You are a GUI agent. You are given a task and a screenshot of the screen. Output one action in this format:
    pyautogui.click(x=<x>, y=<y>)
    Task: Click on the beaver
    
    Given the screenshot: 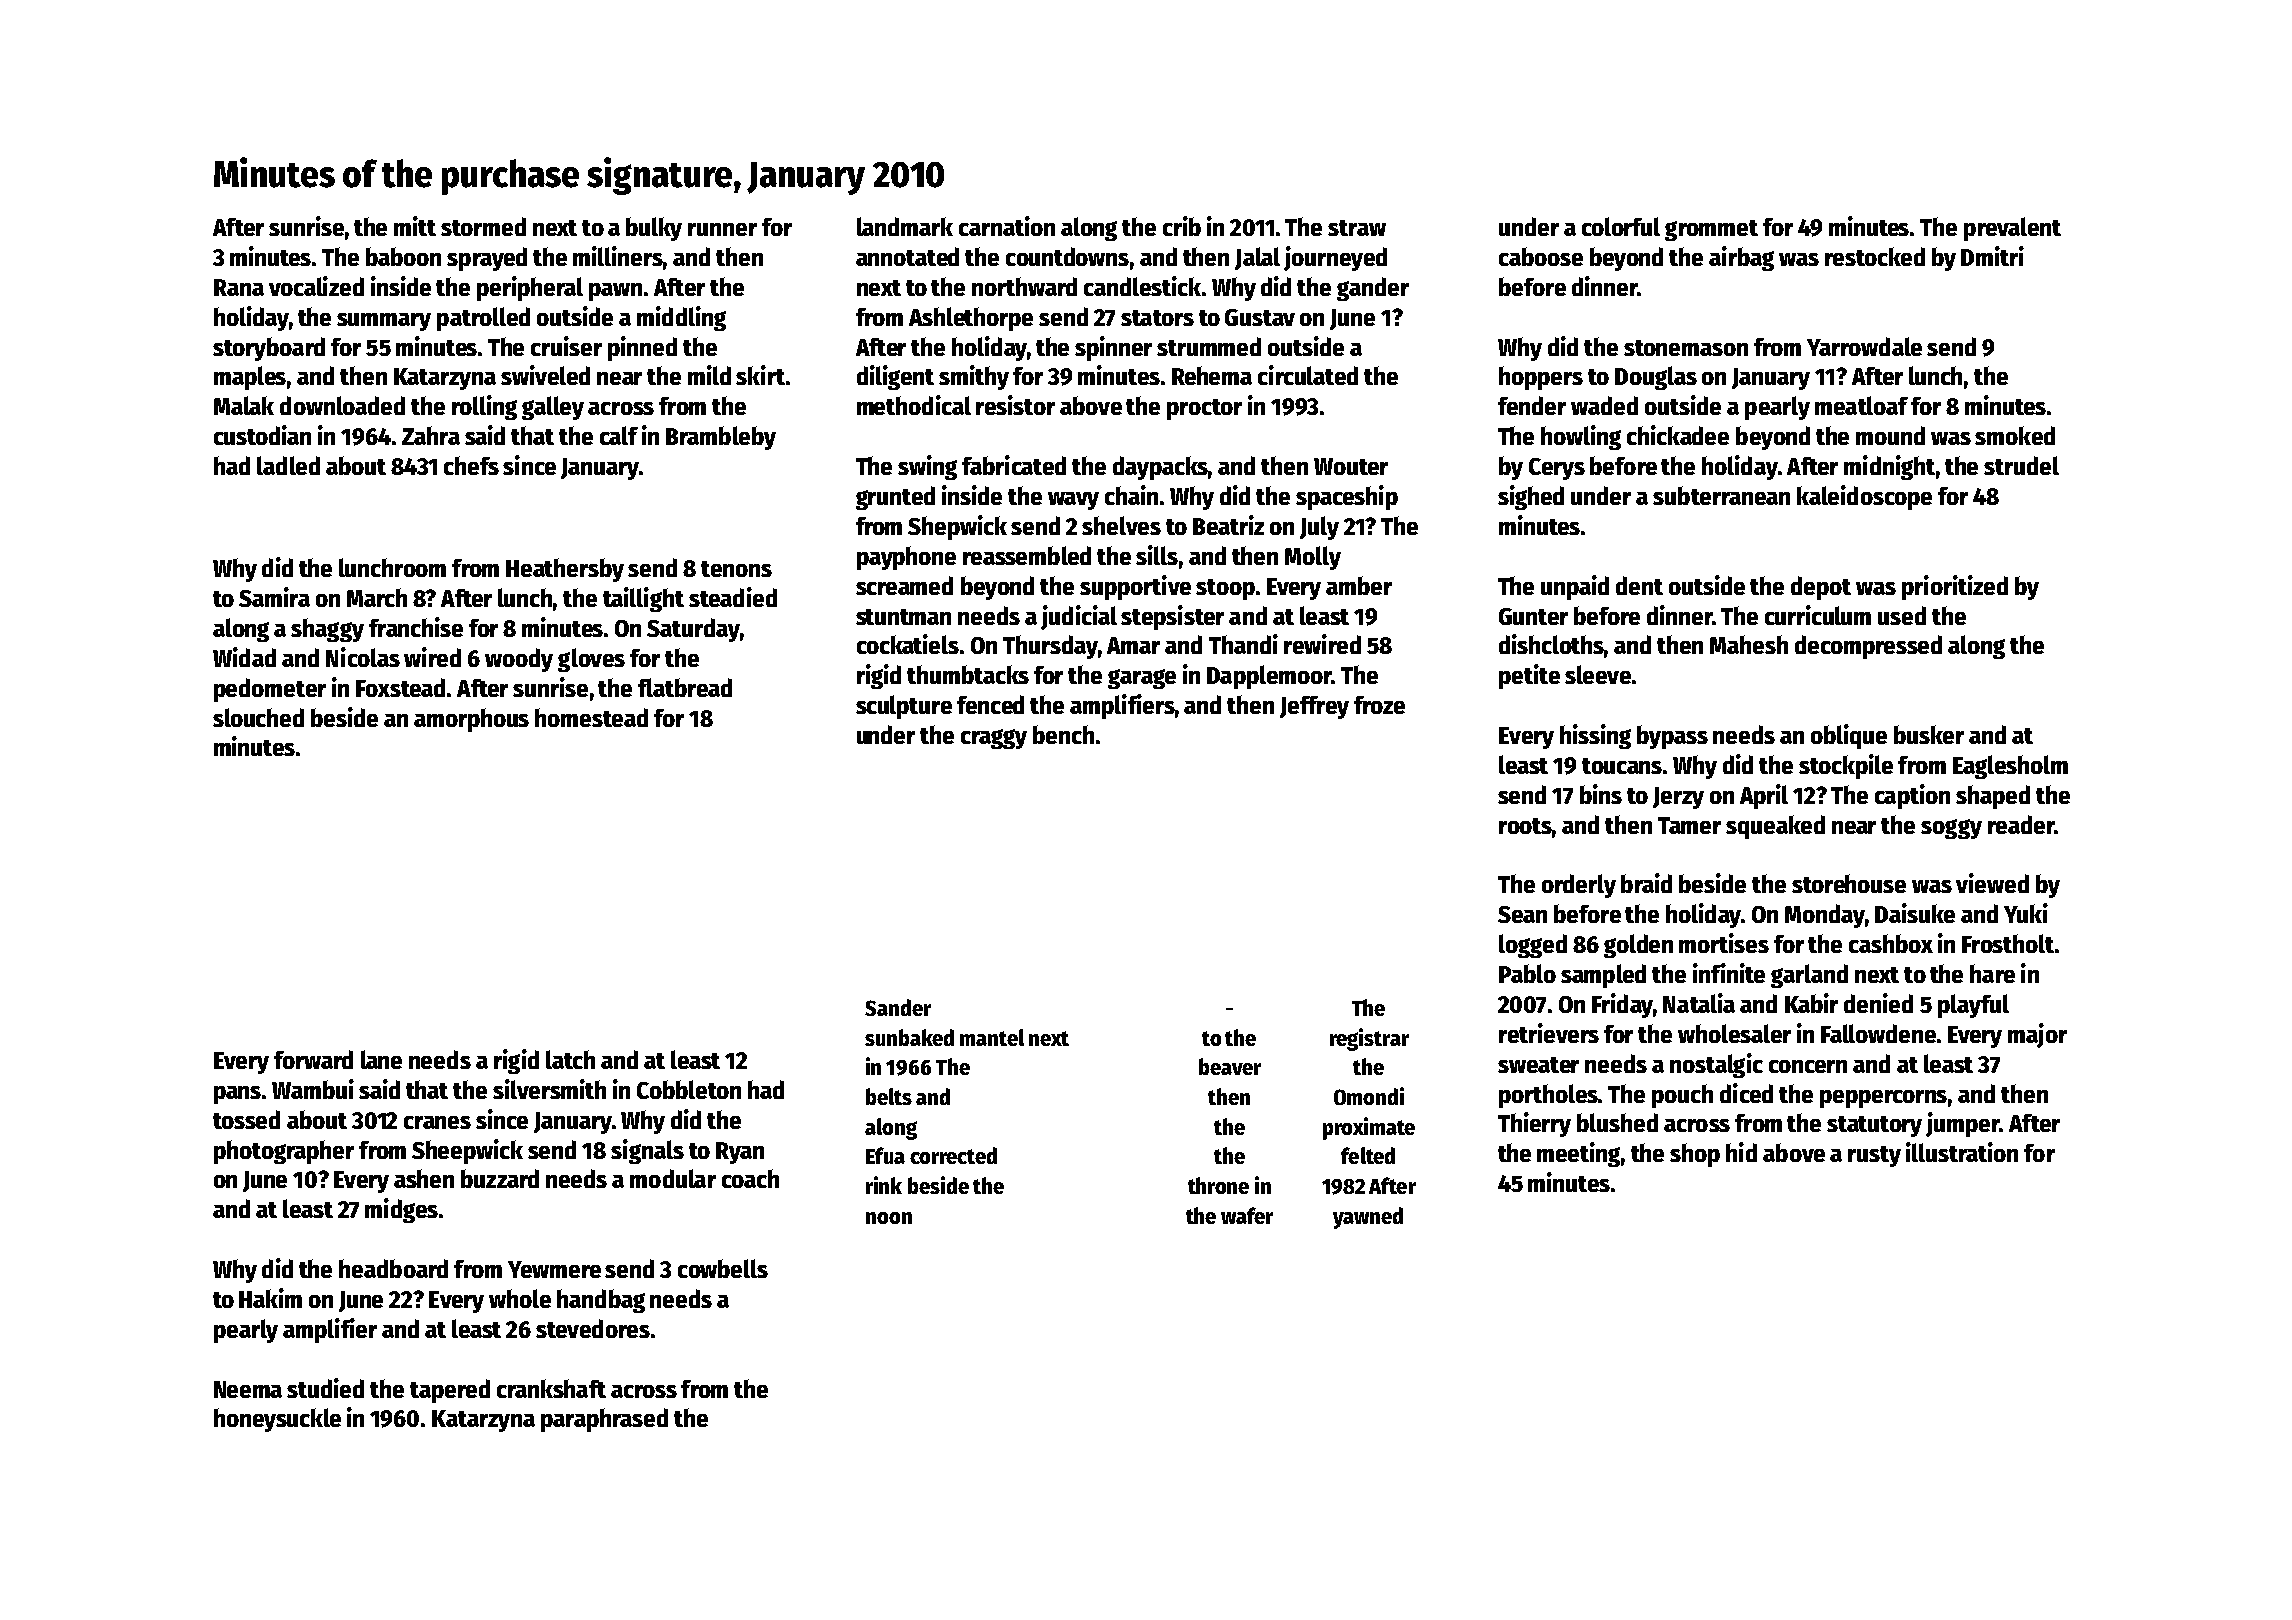 What is the action you would take?
    pyautogui.click(x=1230, y=1066)
